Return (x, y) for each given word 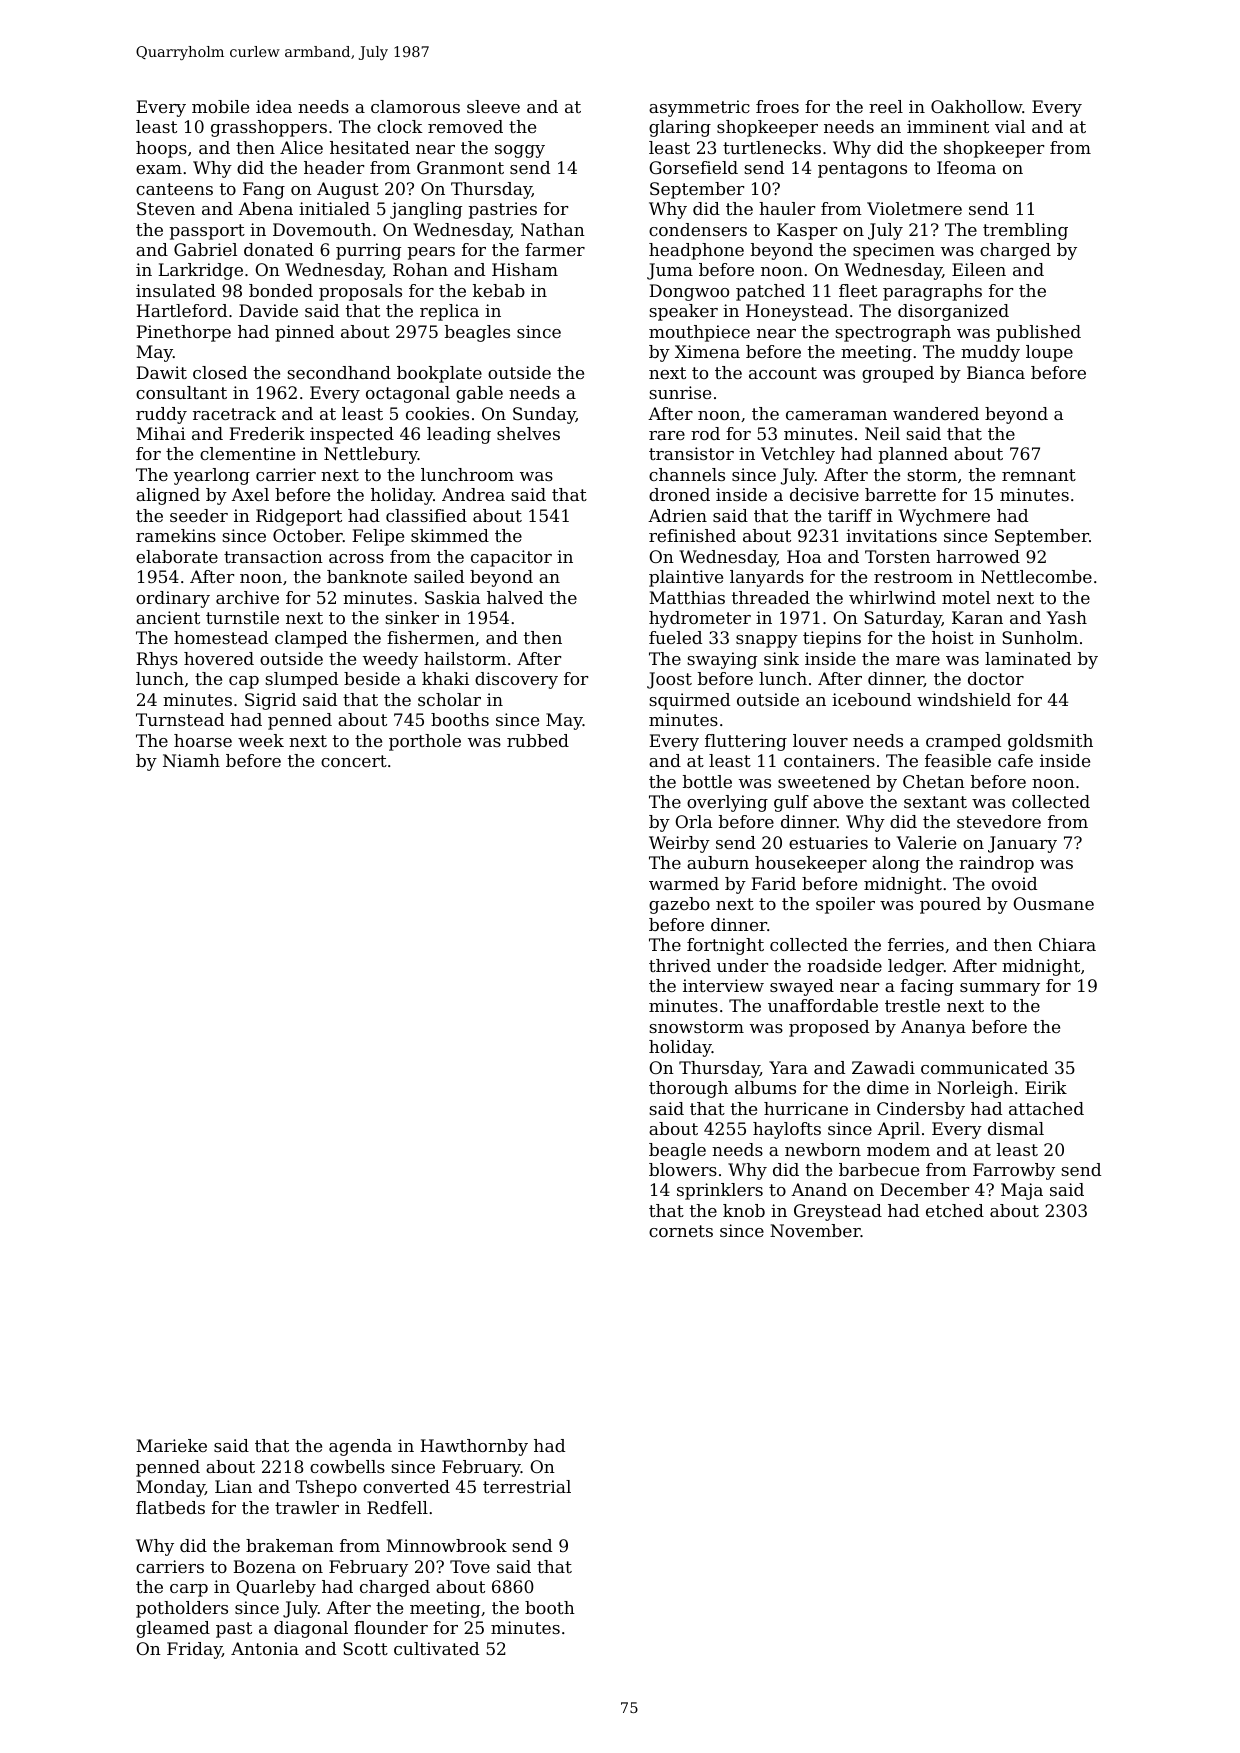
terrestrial (527, 1486)
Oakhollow (976, 106)
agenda (360, 1447)
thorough (688, 1089)
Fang (264, 190)
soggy (520, 151)
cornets (681, 1231)
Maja (1022, 1191)
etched (955, 1210)
